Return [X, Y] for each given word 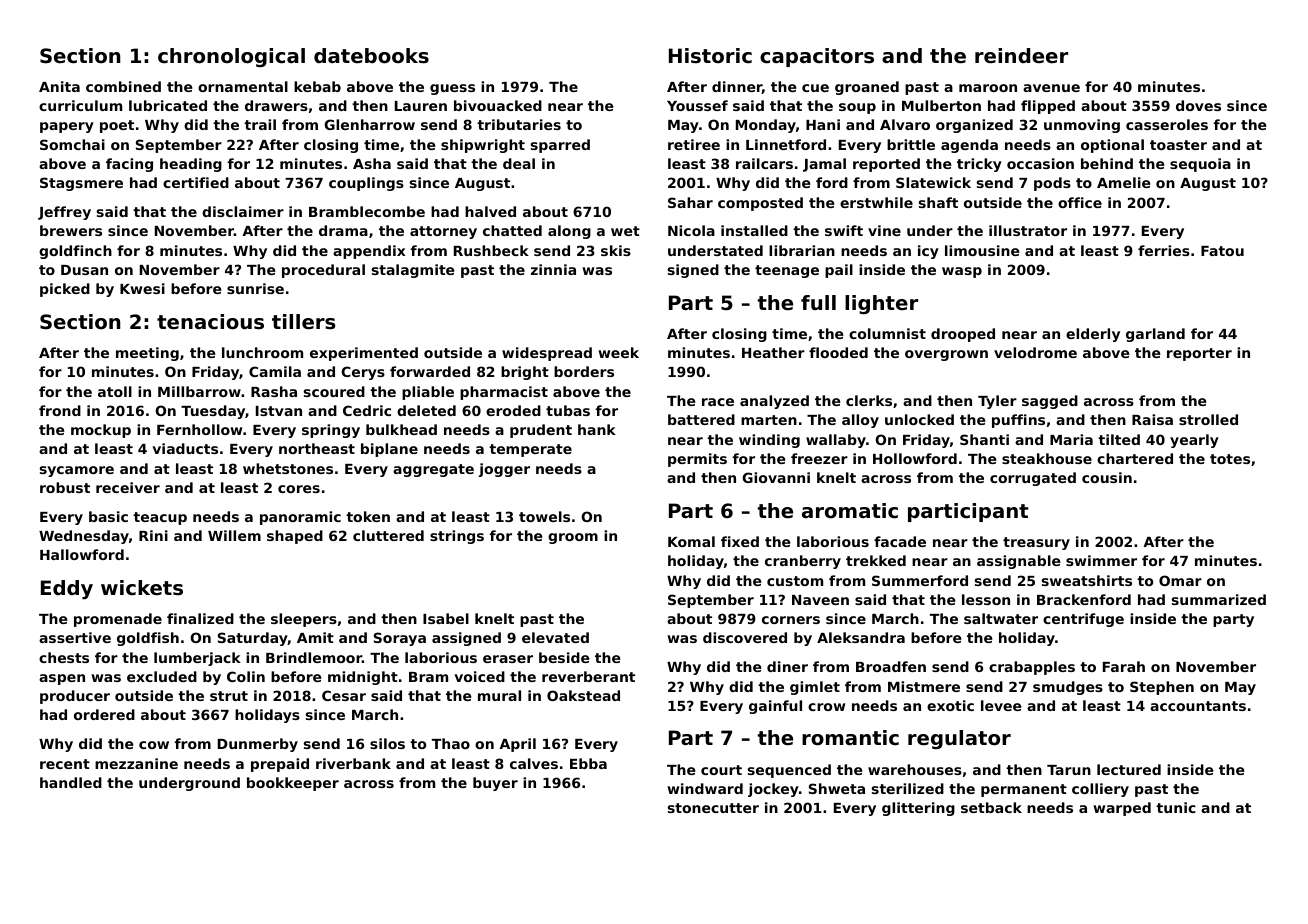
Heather [773, 352]
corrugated [1033, 479]
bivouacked [498, 105]
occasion [1040, 163]
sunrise [255, 288]
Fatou [1222, 251]
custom [795, 581]
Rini [153, 535]
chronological [231, 57]
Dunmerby [258, 745]
